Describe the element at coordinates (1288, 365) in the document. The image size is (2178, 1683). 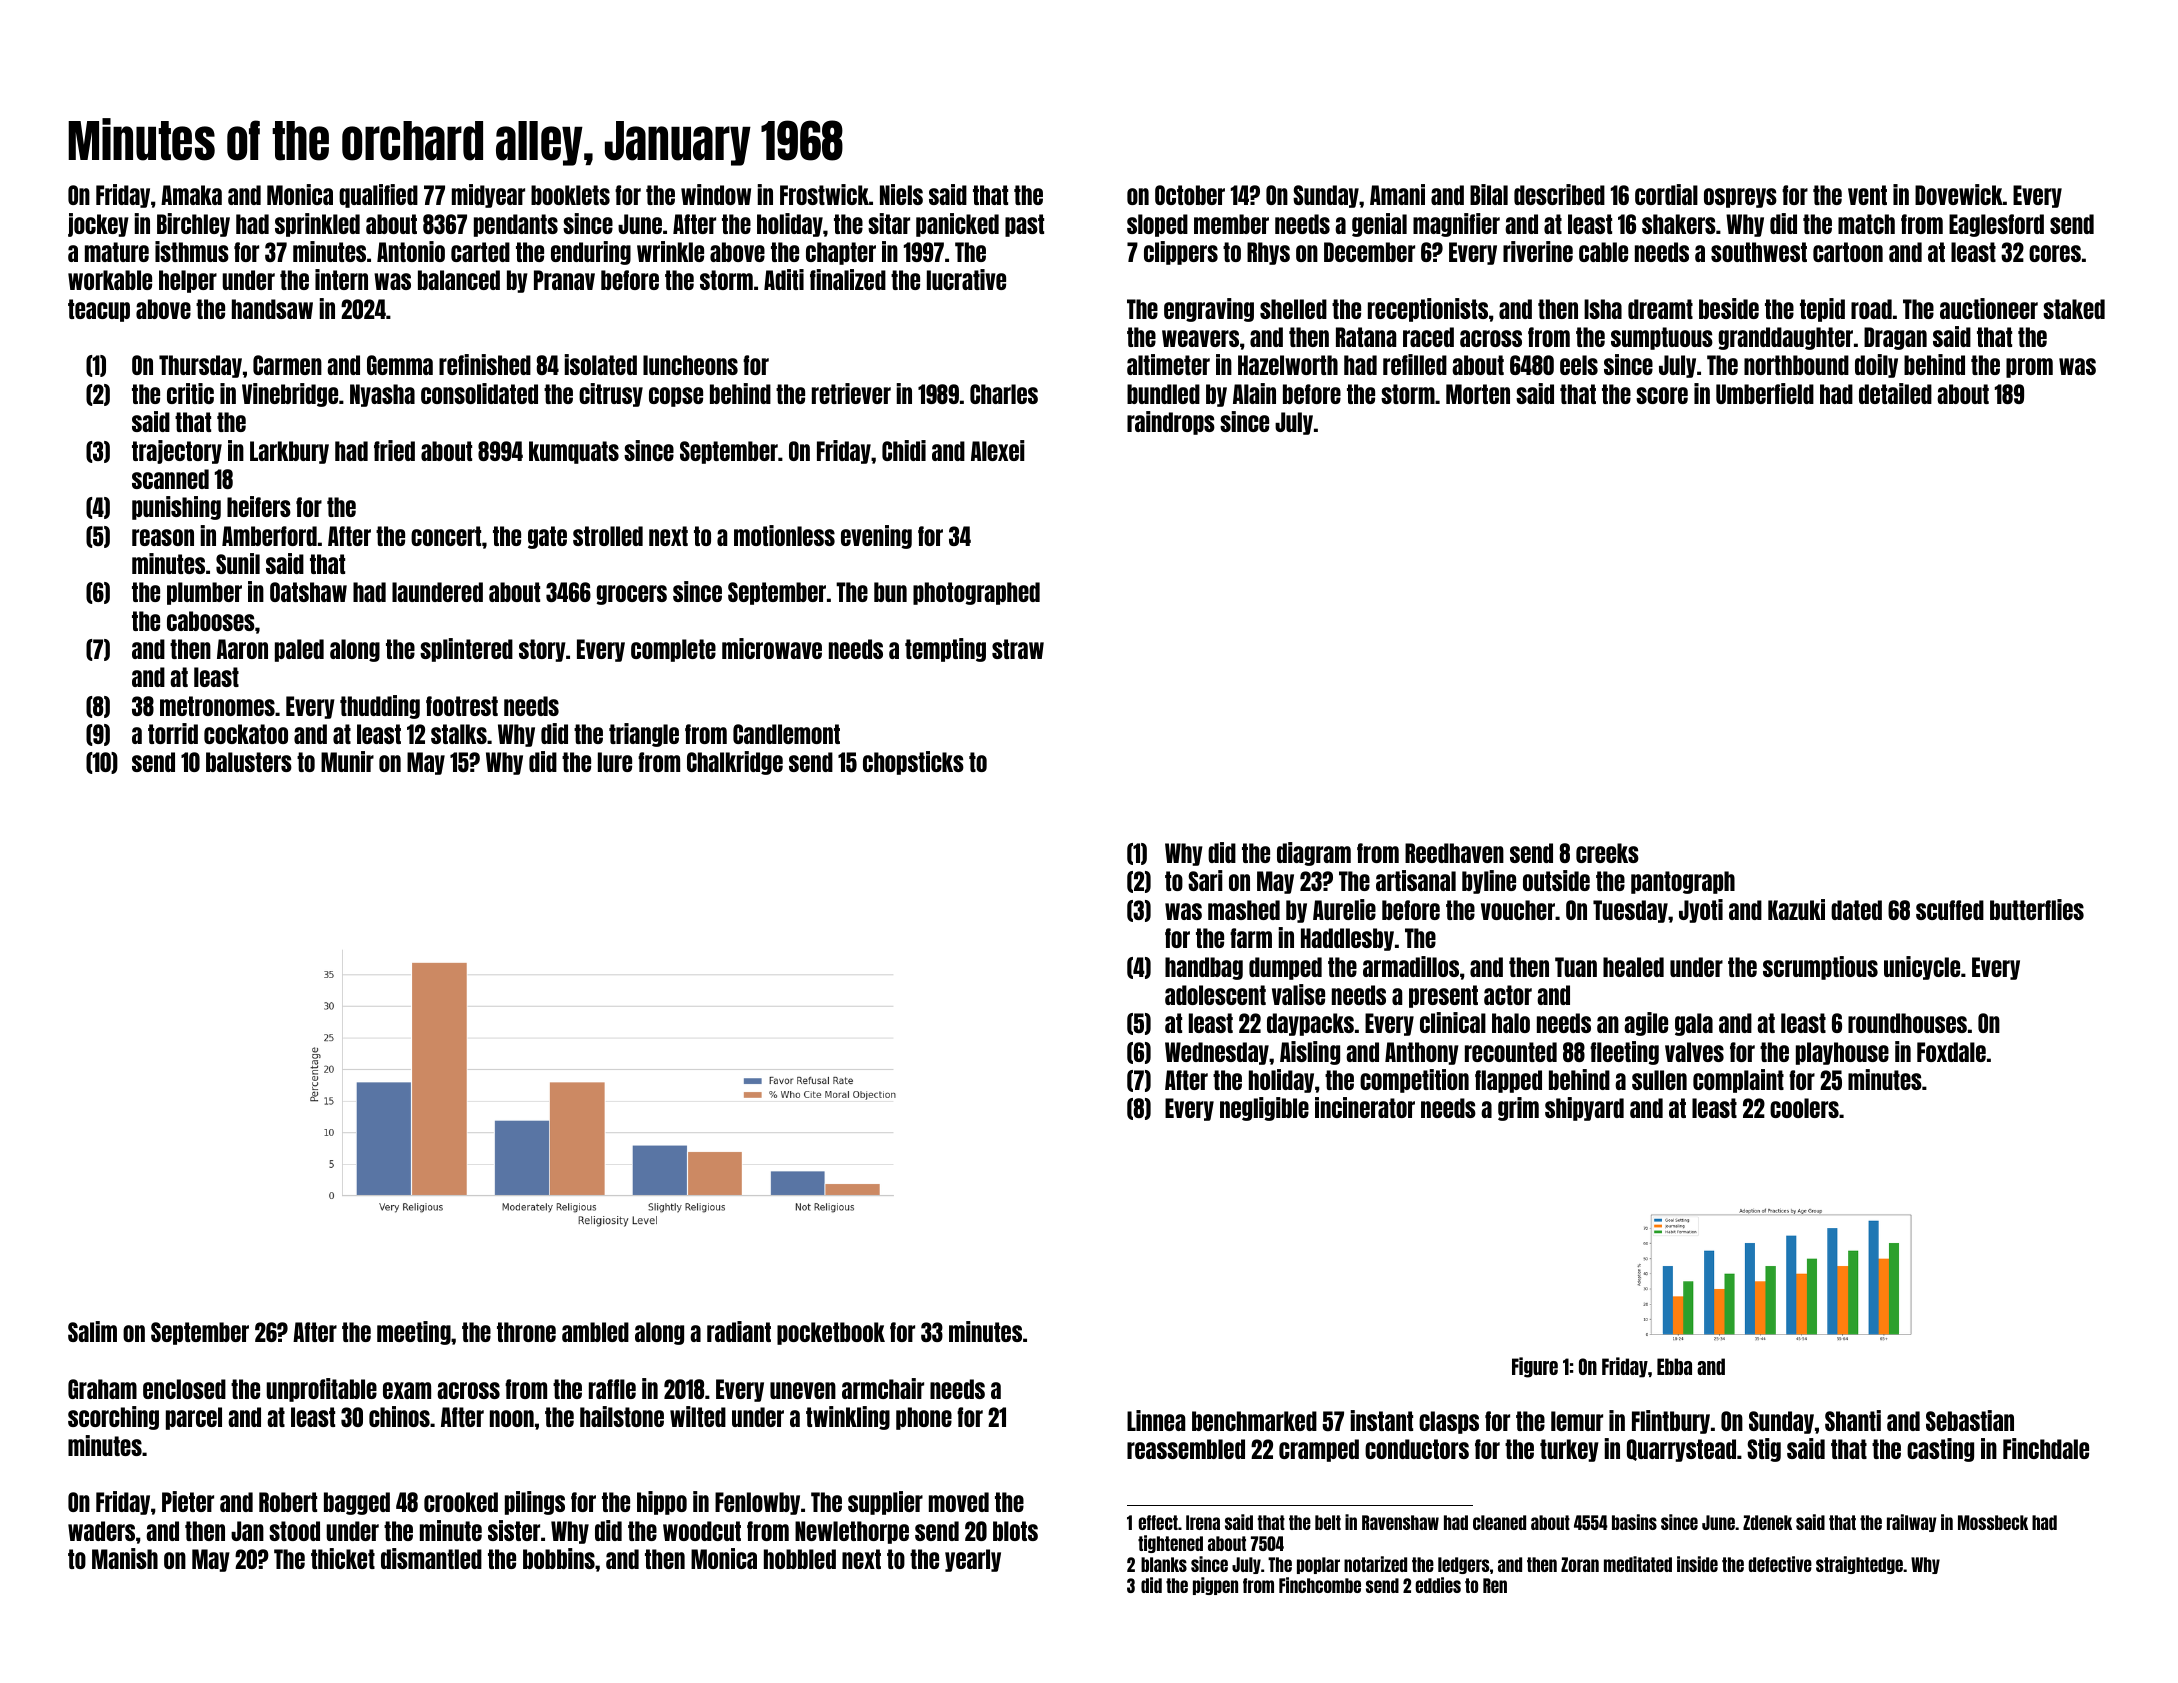
I see `Hazelworth` at that location.
